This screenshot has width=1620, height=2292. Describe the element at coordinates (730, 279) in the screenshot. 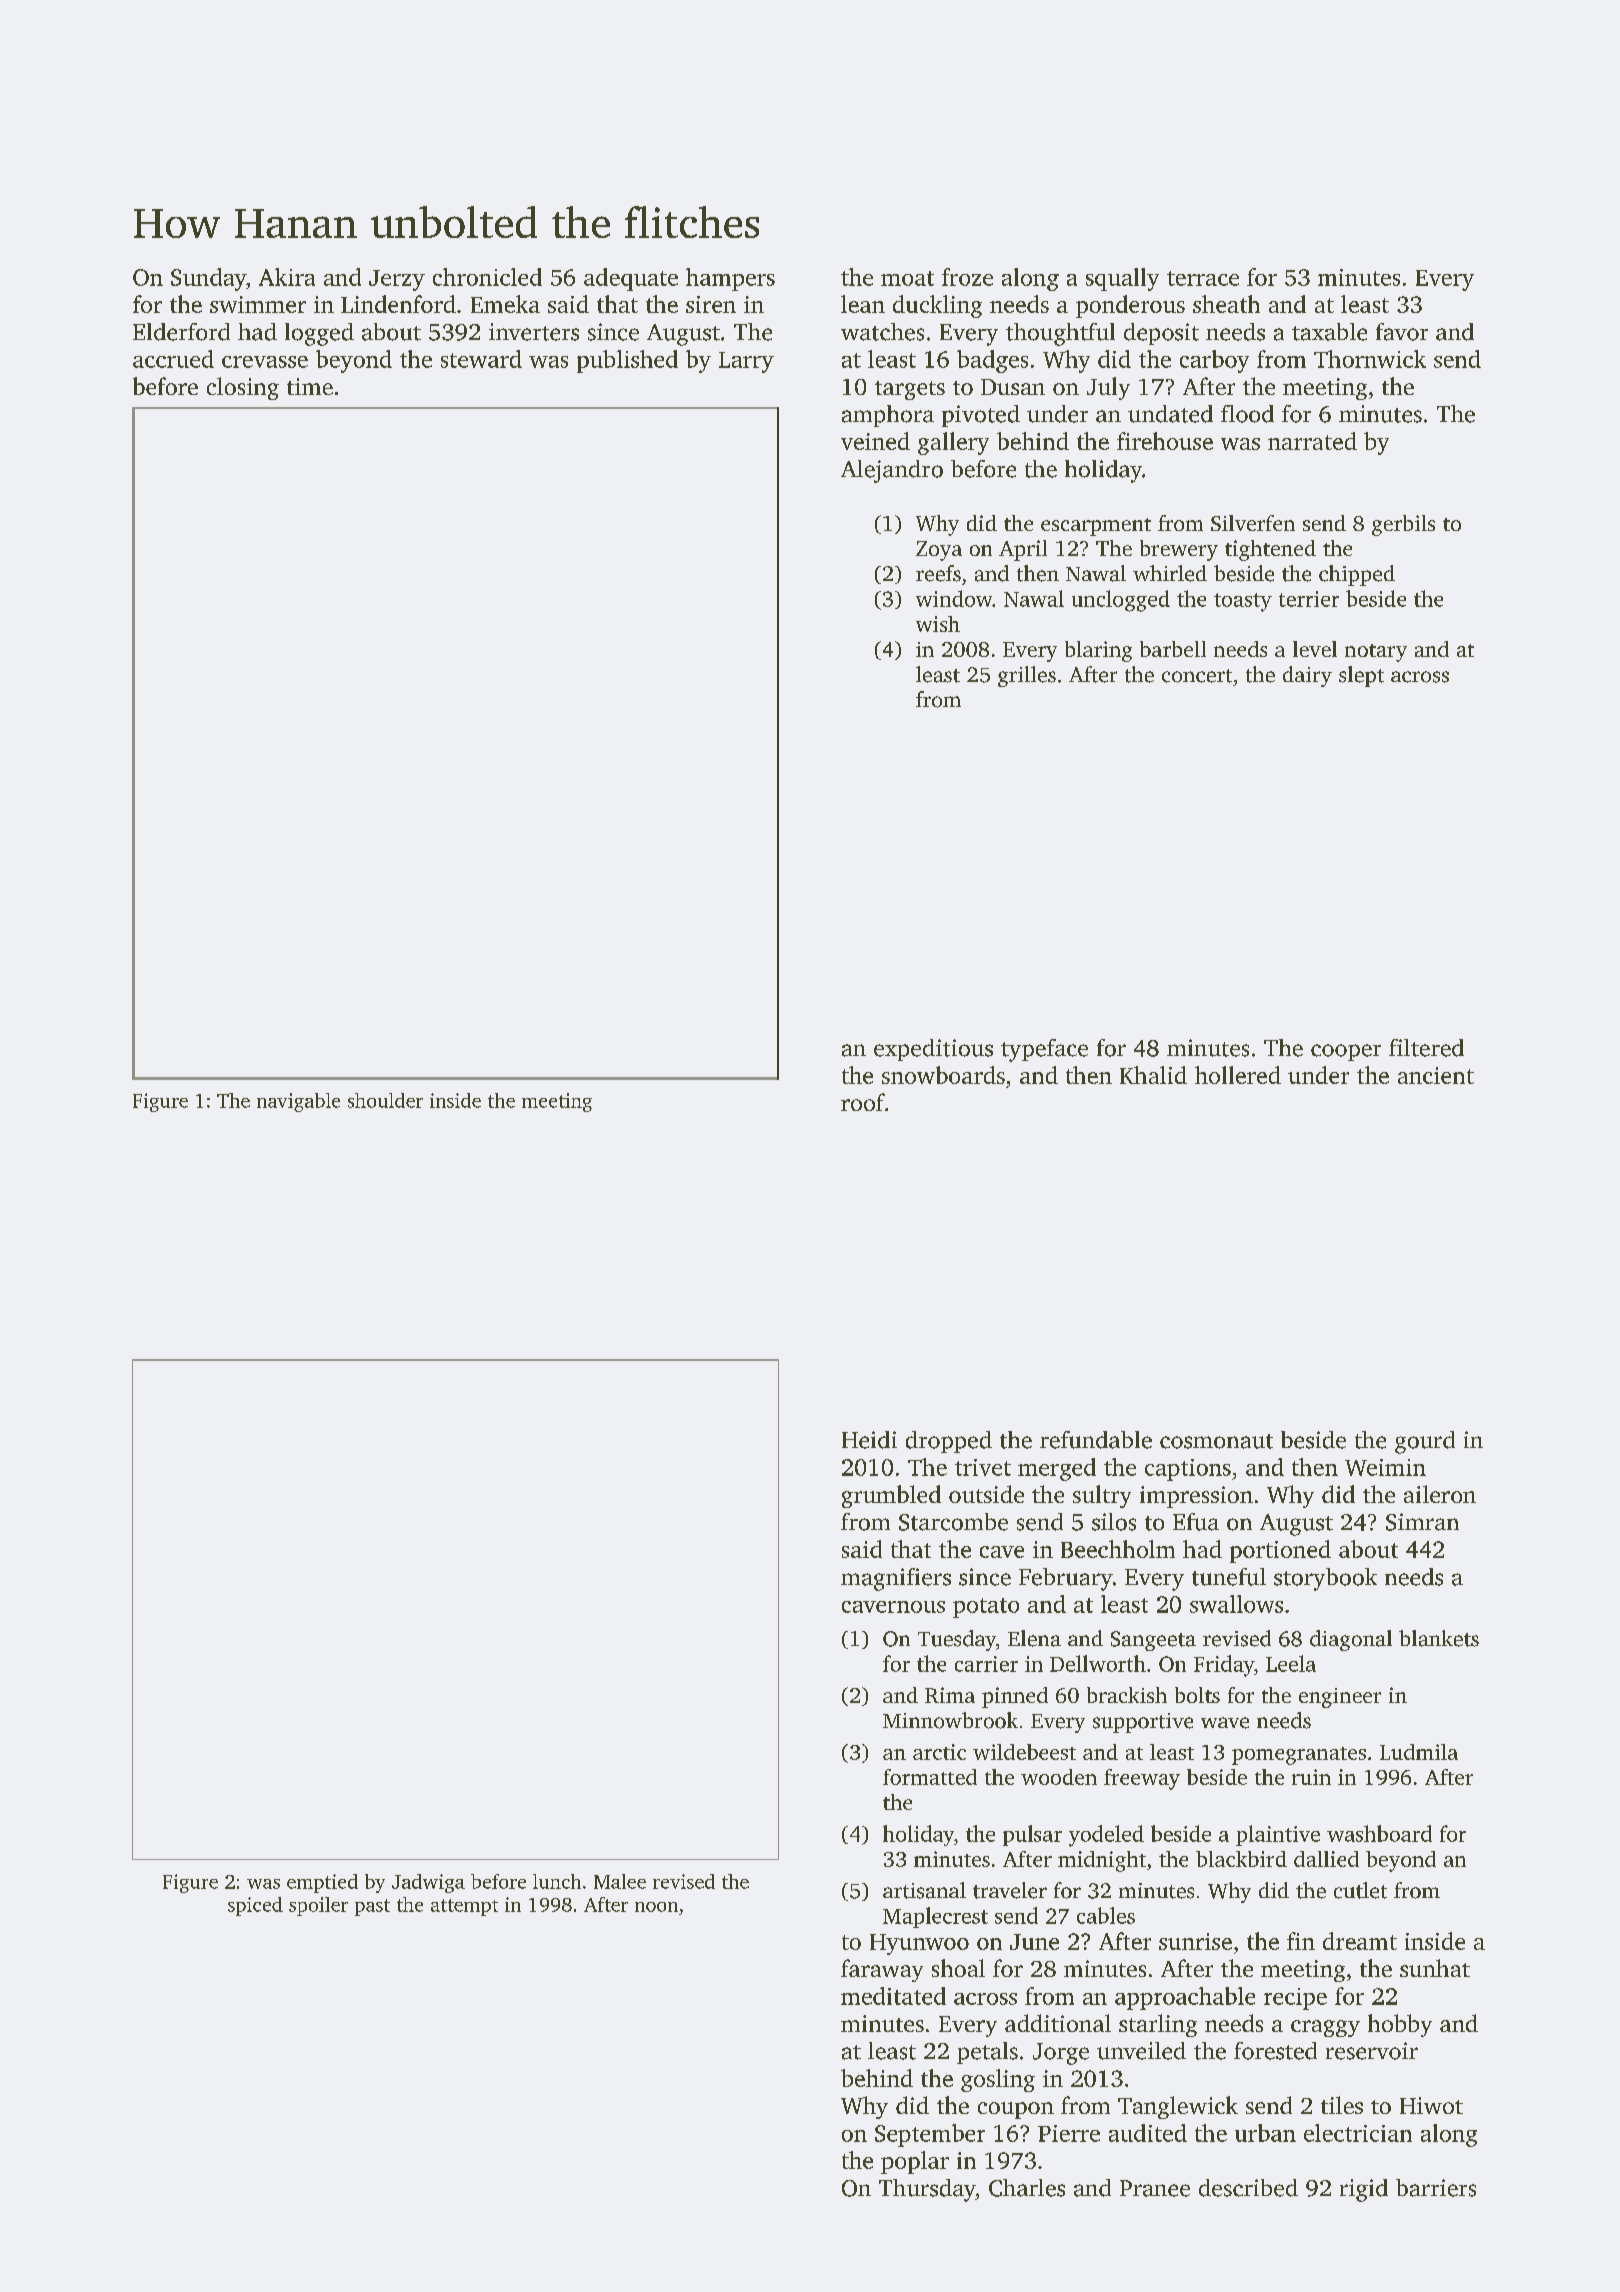

I see `hampers` at that location.
